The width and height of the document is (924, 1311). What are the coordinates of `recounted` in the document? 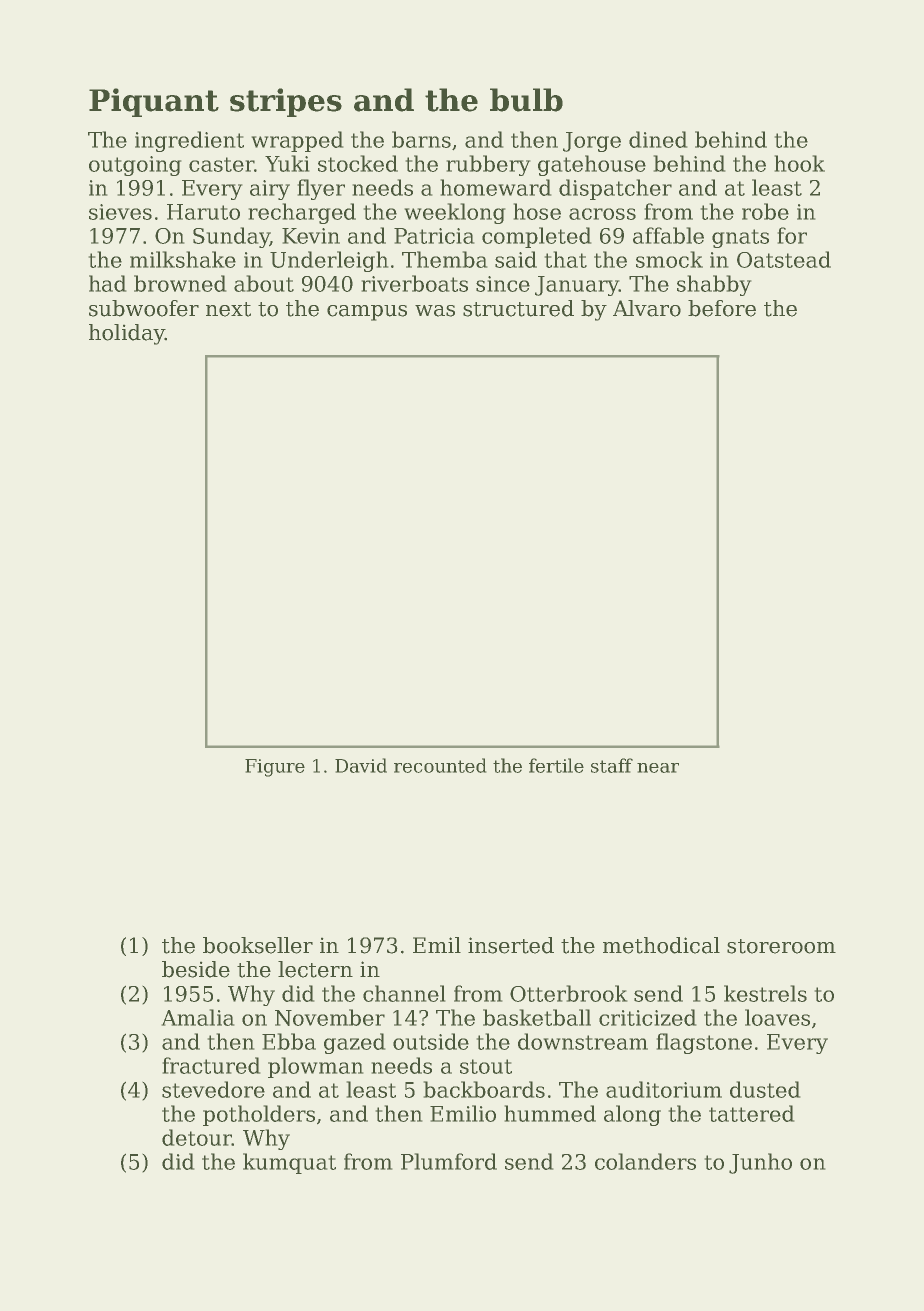 It's located at (440, 765).
